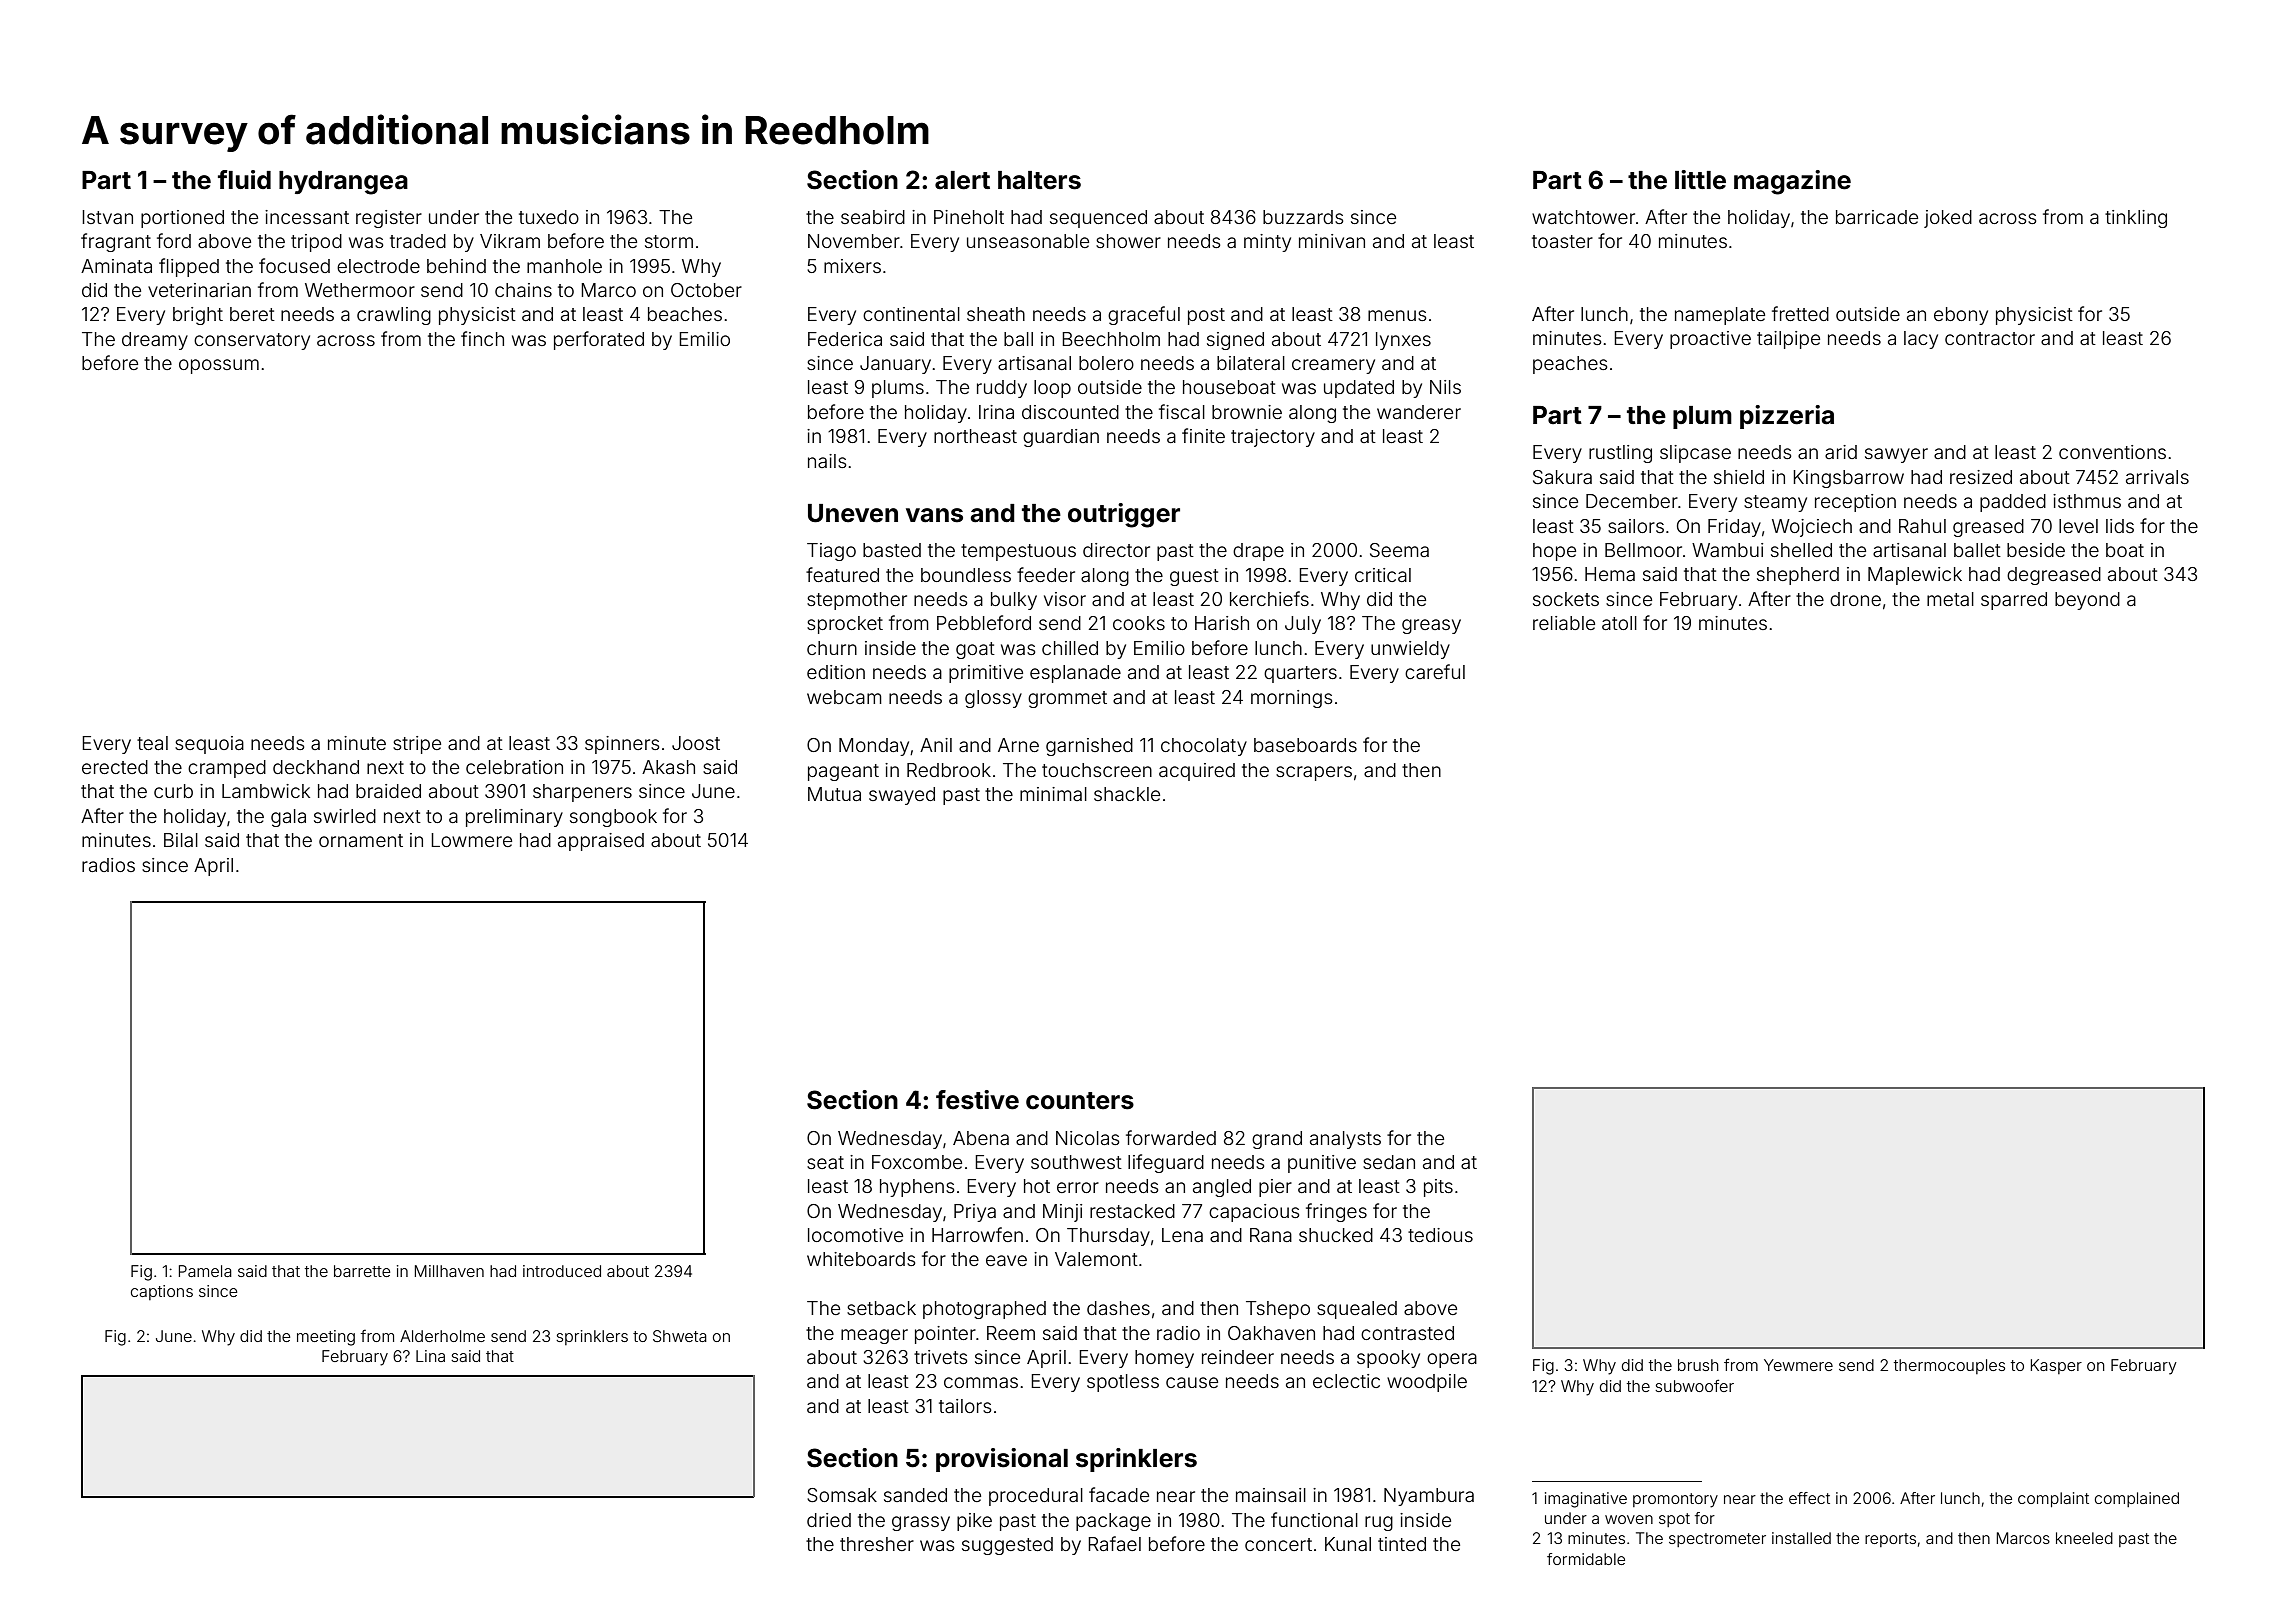 The image size is (2286, 1617). Describe the element at coordinates (825, 1162) in the page. I see `seat` at that location.
